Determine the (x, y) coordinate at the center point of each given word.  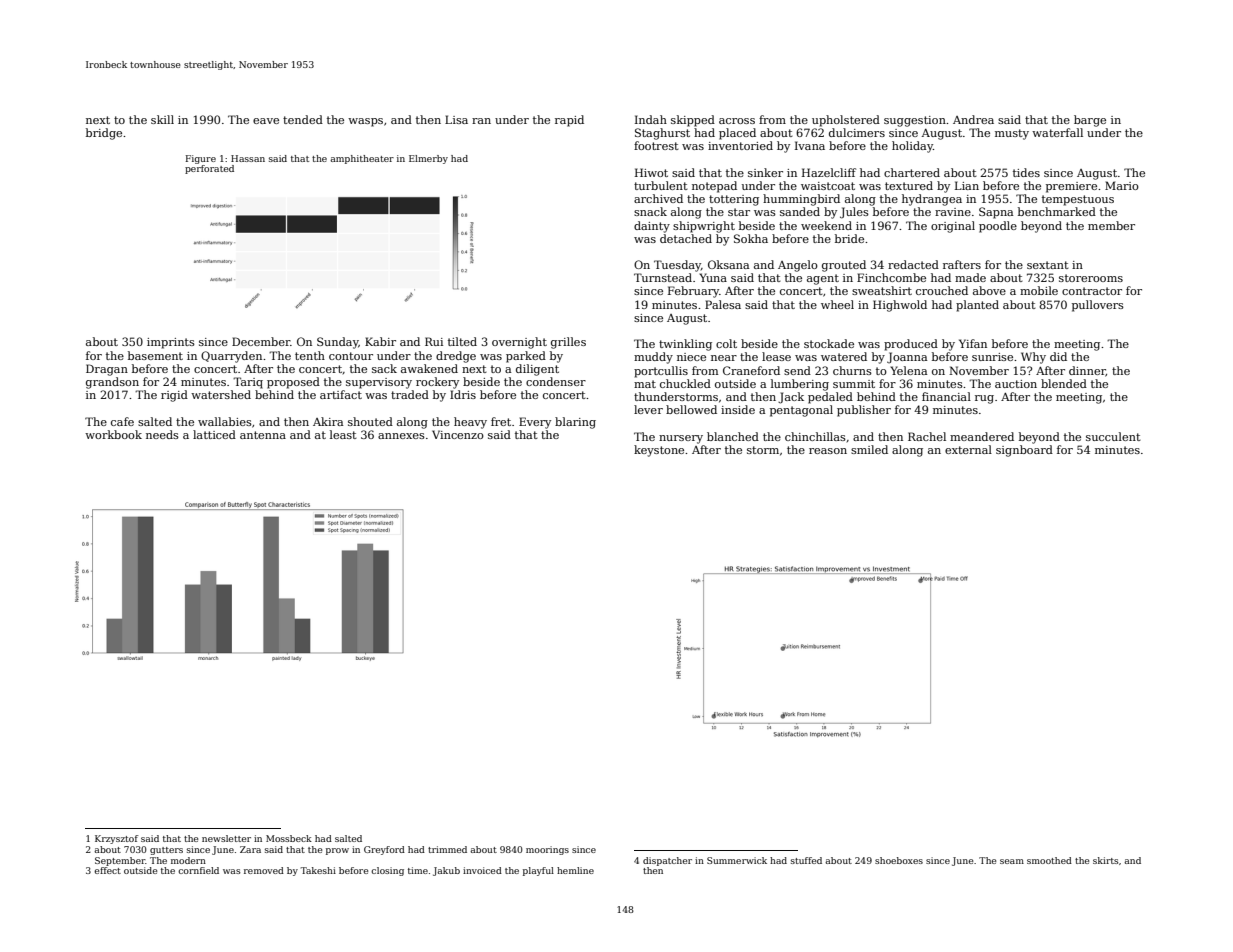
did (1058, 356)
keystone (659, 451)
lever (648, 409)
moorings (547, 850)
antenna (263, 435)
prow (337, 851)
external (968, 449)
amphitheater (362, 159)
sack (384, 368)
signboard (1024, 451)
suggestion (915, 121)
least (343, 434)
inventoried (740, 145)
